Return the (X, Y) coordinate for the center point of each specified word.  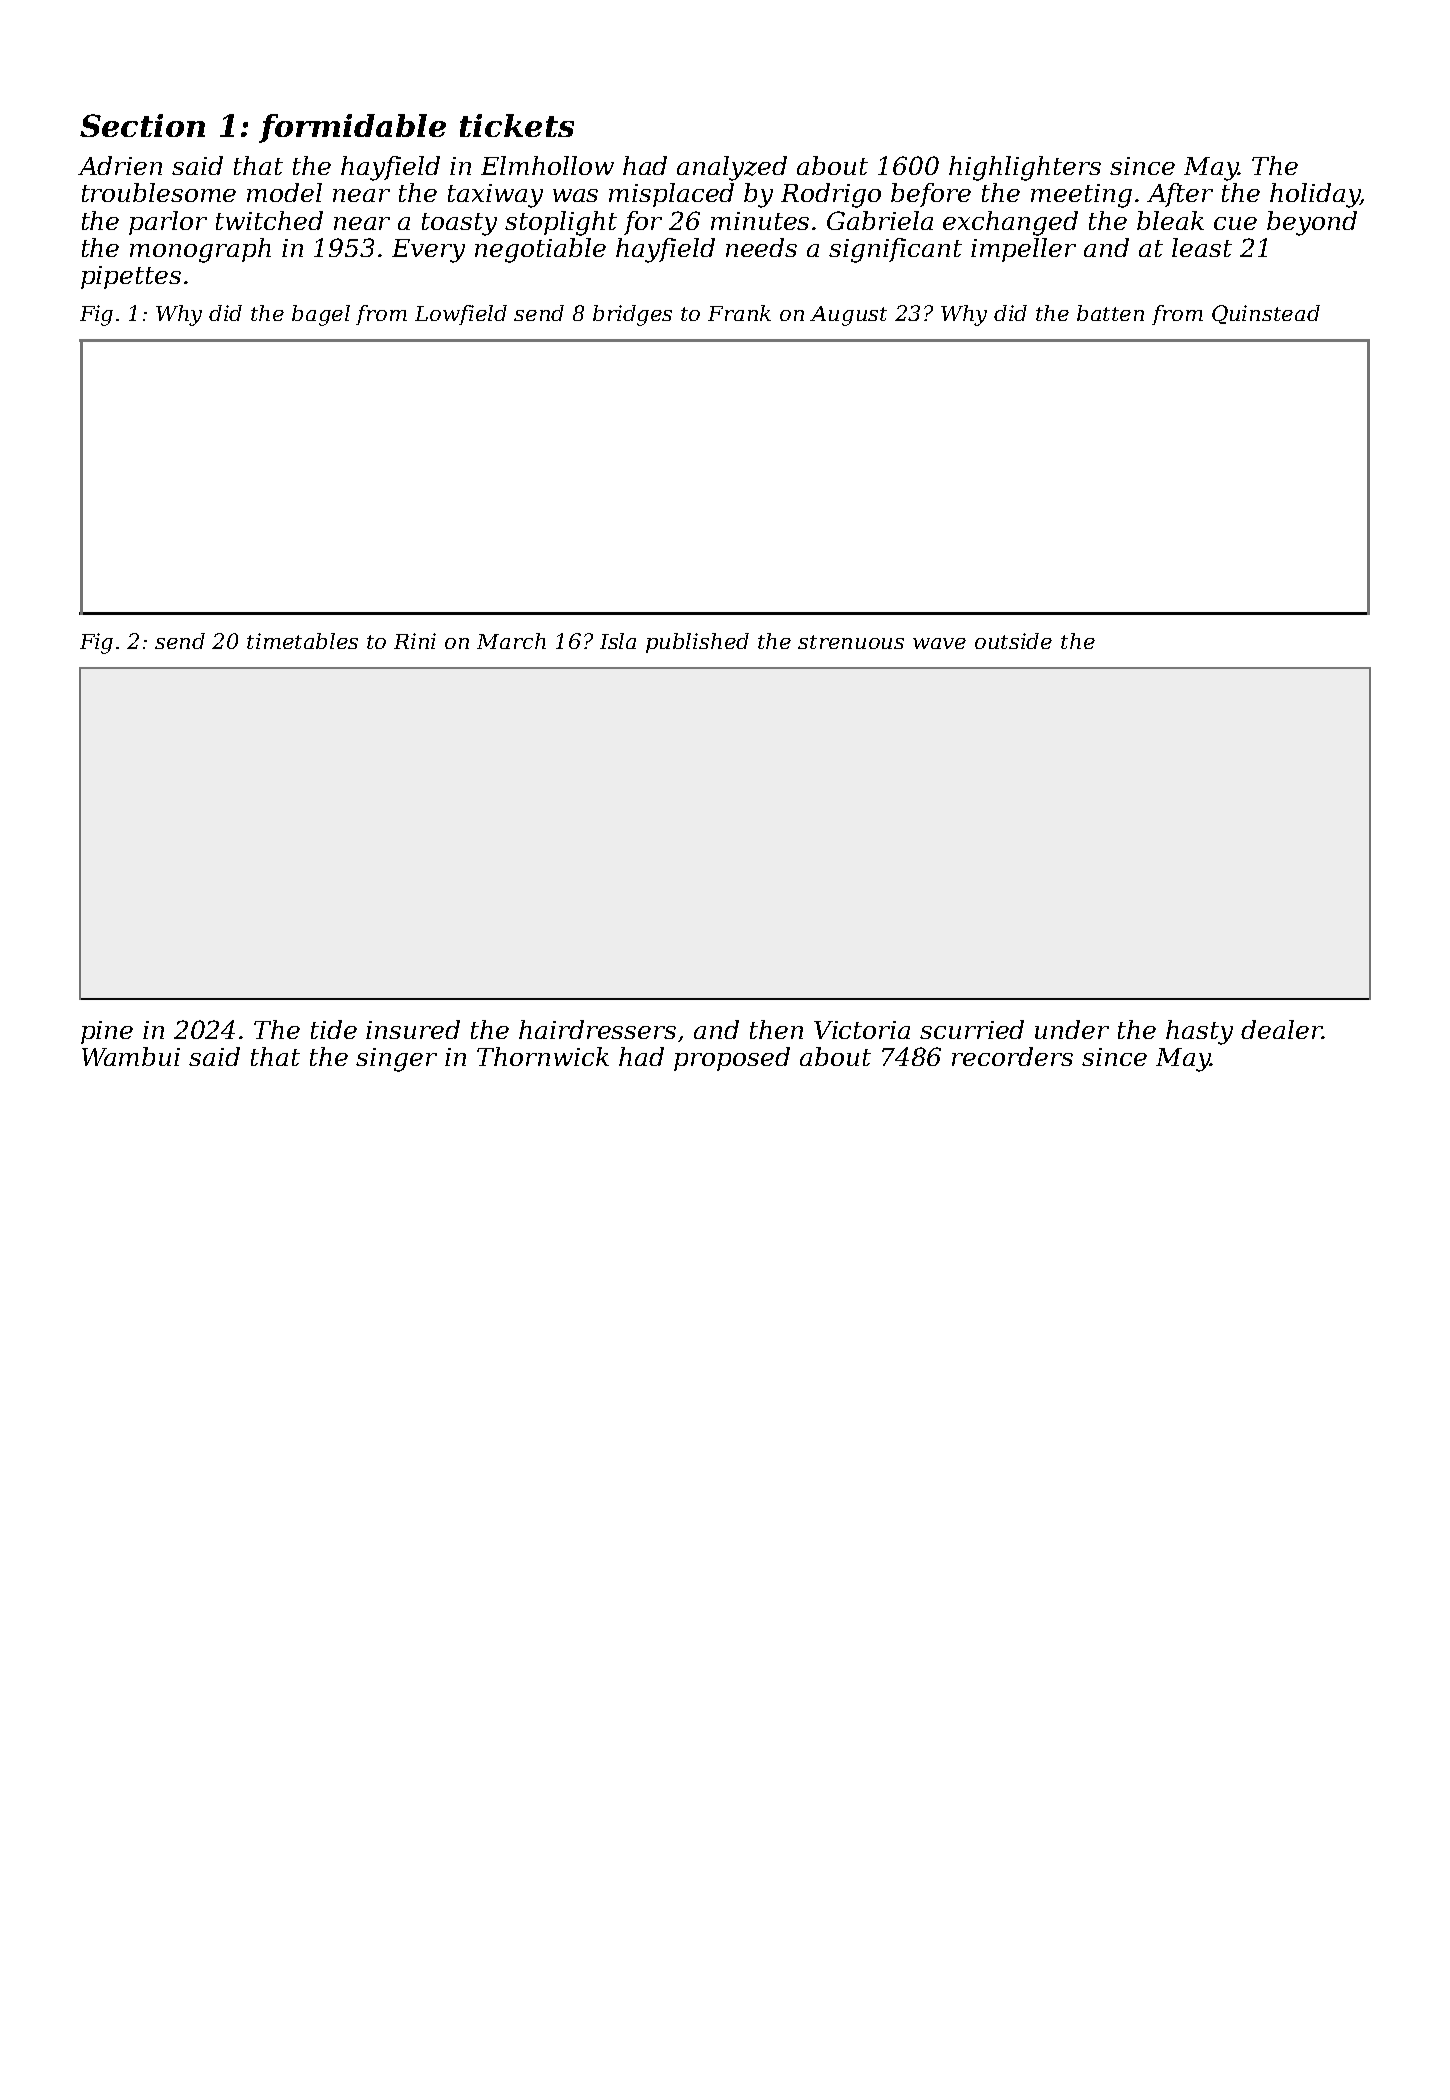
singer (396, 1060)
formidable (352, 128)
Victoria (862, 1030)
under (1072, 1029)
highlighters (1025, 168)
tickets (517, 125)
